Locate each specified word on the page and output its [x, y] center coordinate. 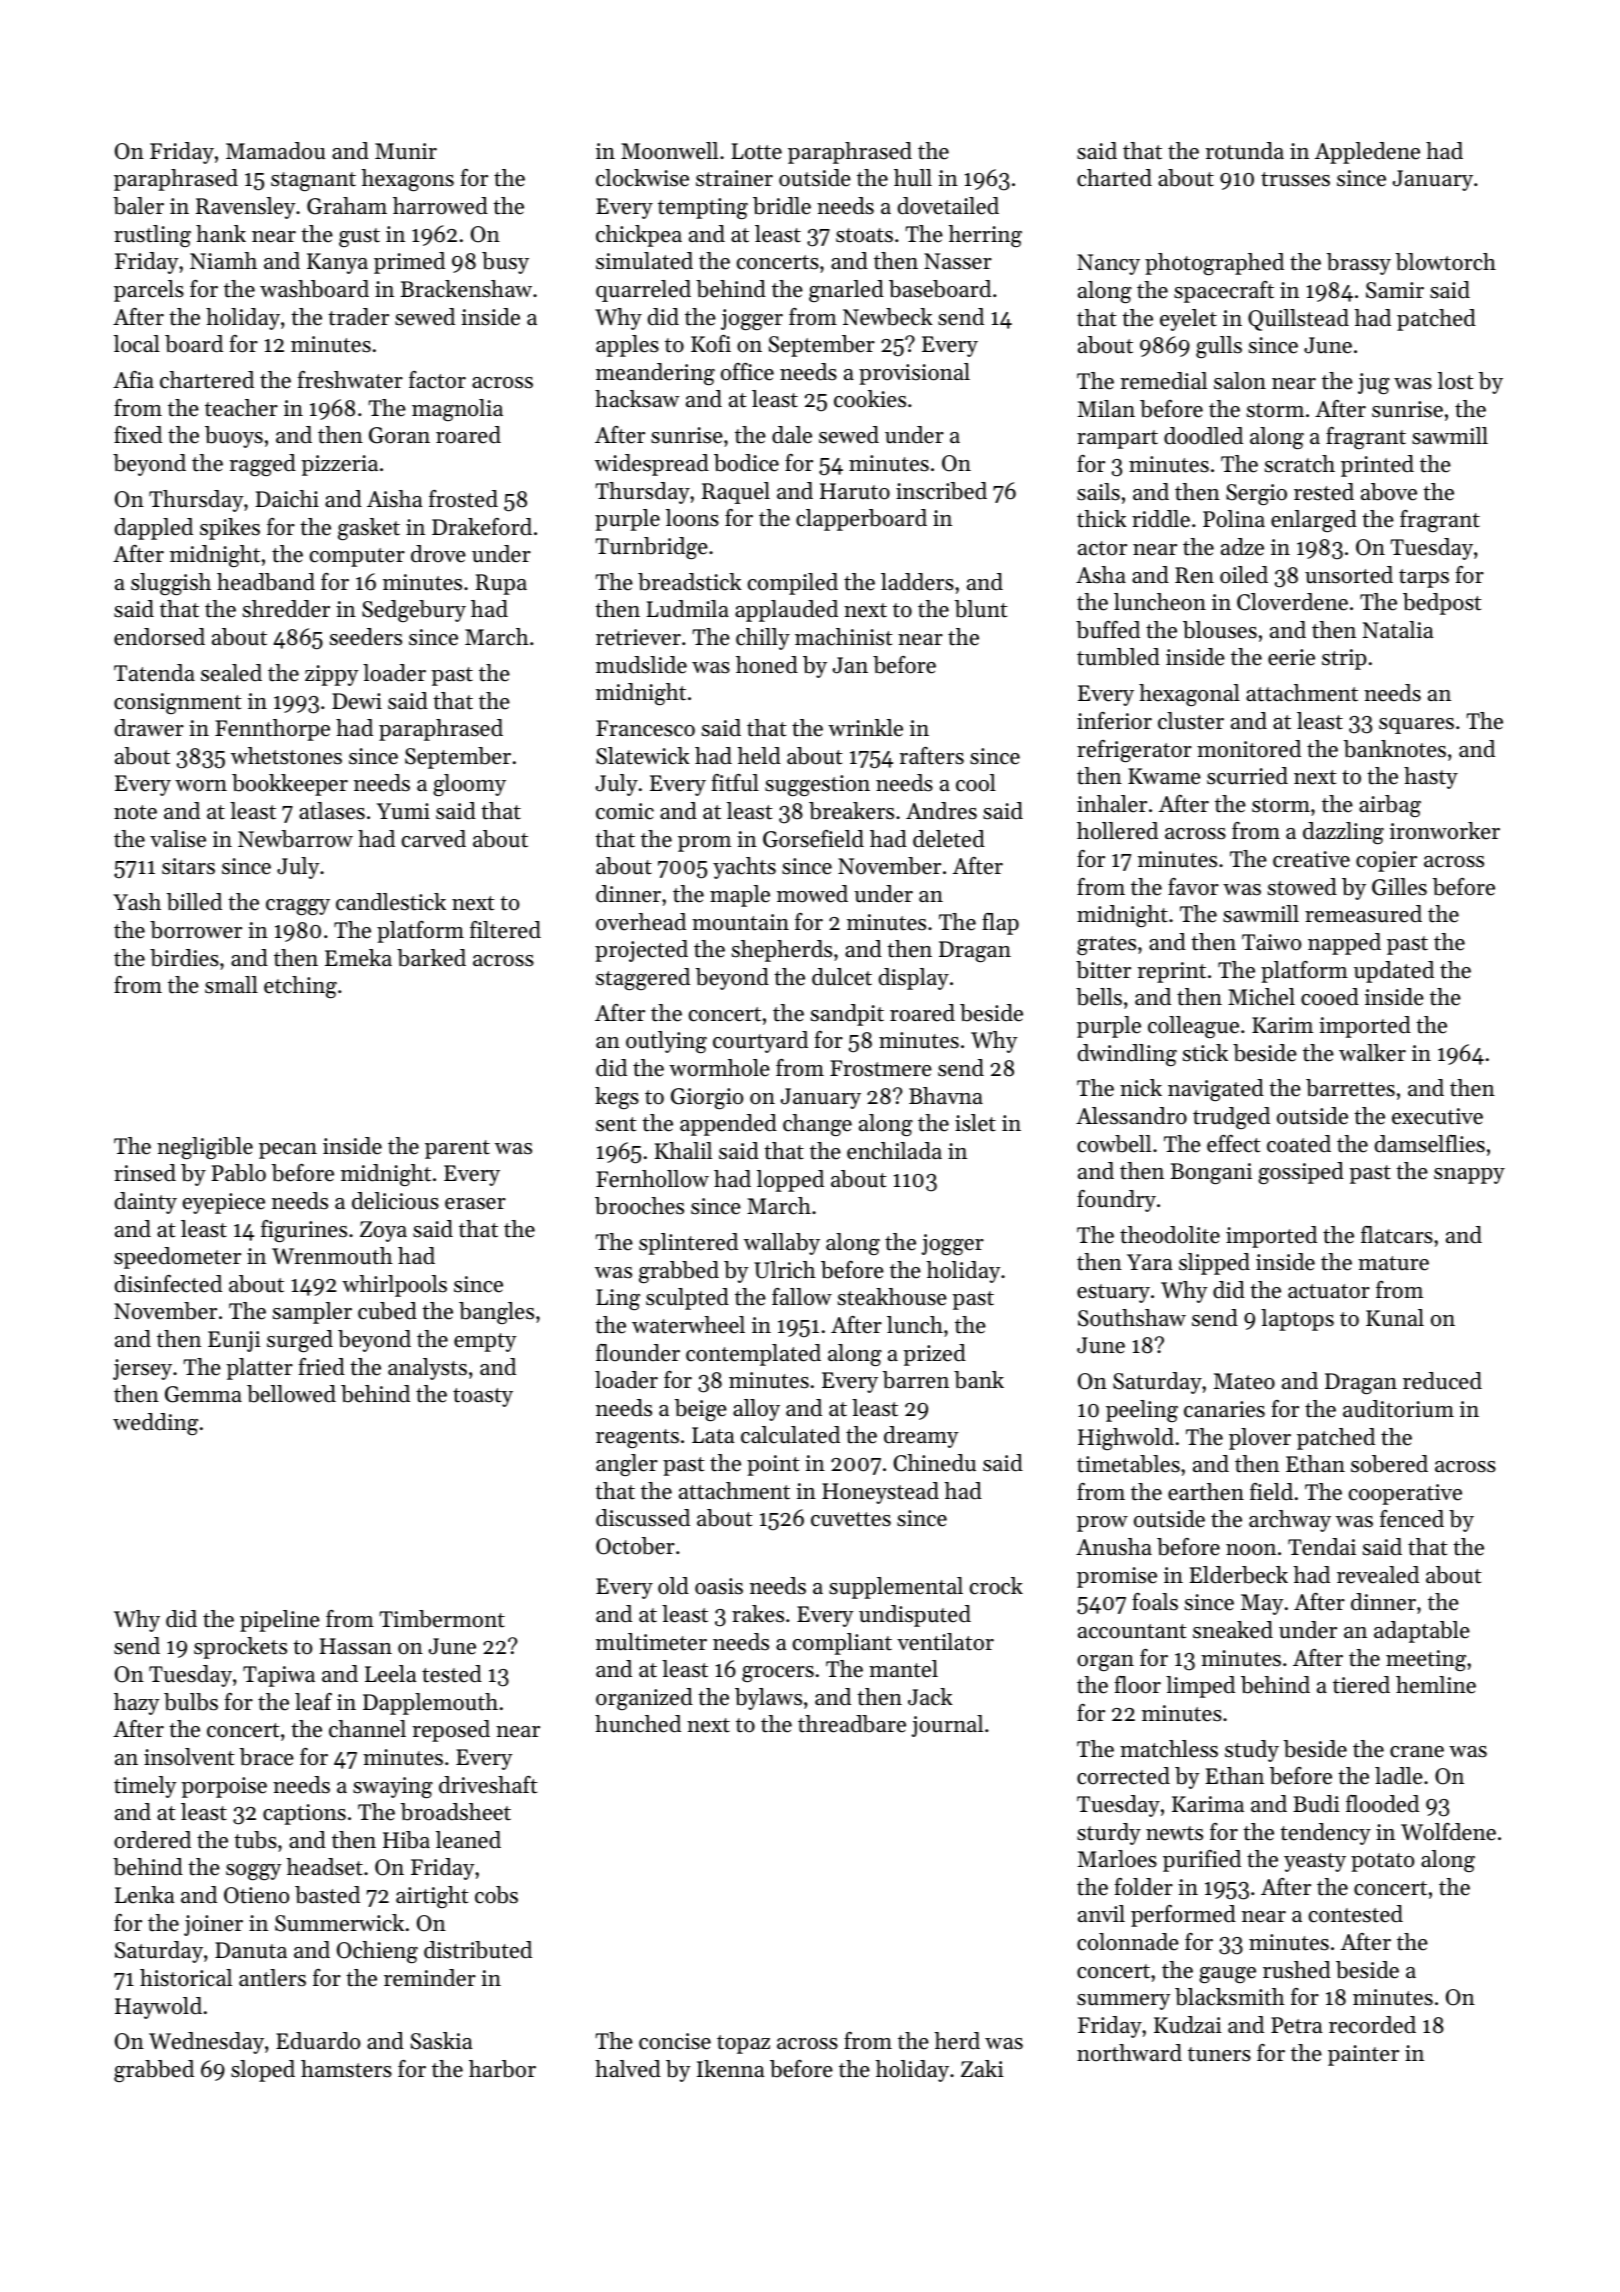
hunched [638, 1724]
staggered [643, 979]
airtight [432, 1897]
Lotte [757, 151]
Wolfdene [1448, 1832]
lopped [790, 1181]
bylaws [768, 1699]
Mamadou [275, 151]
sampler [312, 1313]
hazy [137, 1704]
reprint [1172, 972]
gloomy [469, 785]
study [1252, 1751]
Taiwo [1271, 942]
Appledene [1367, 153]
